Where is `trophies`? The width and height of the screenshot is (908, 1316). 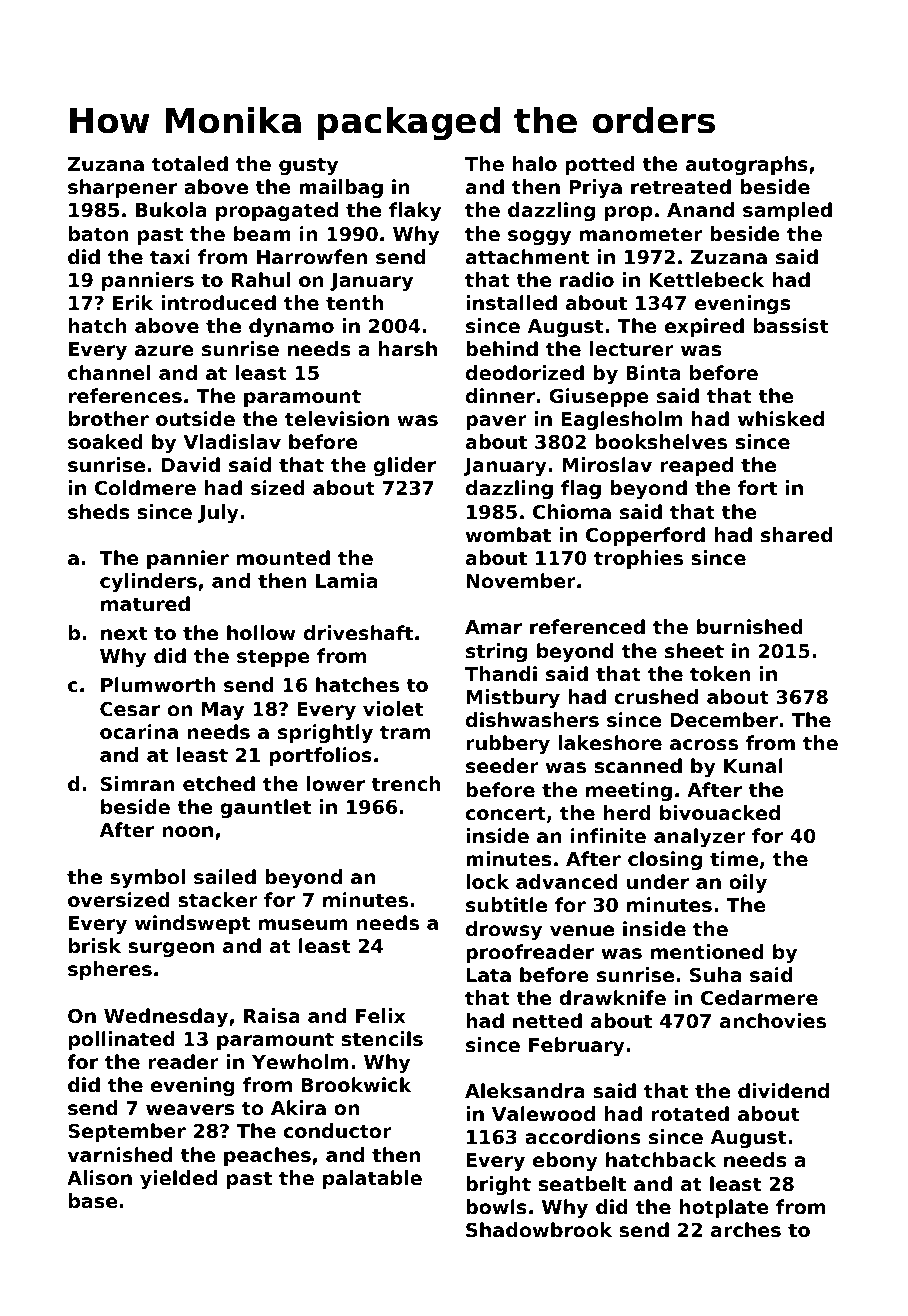
trophies is located at coordinates (638, 559).
